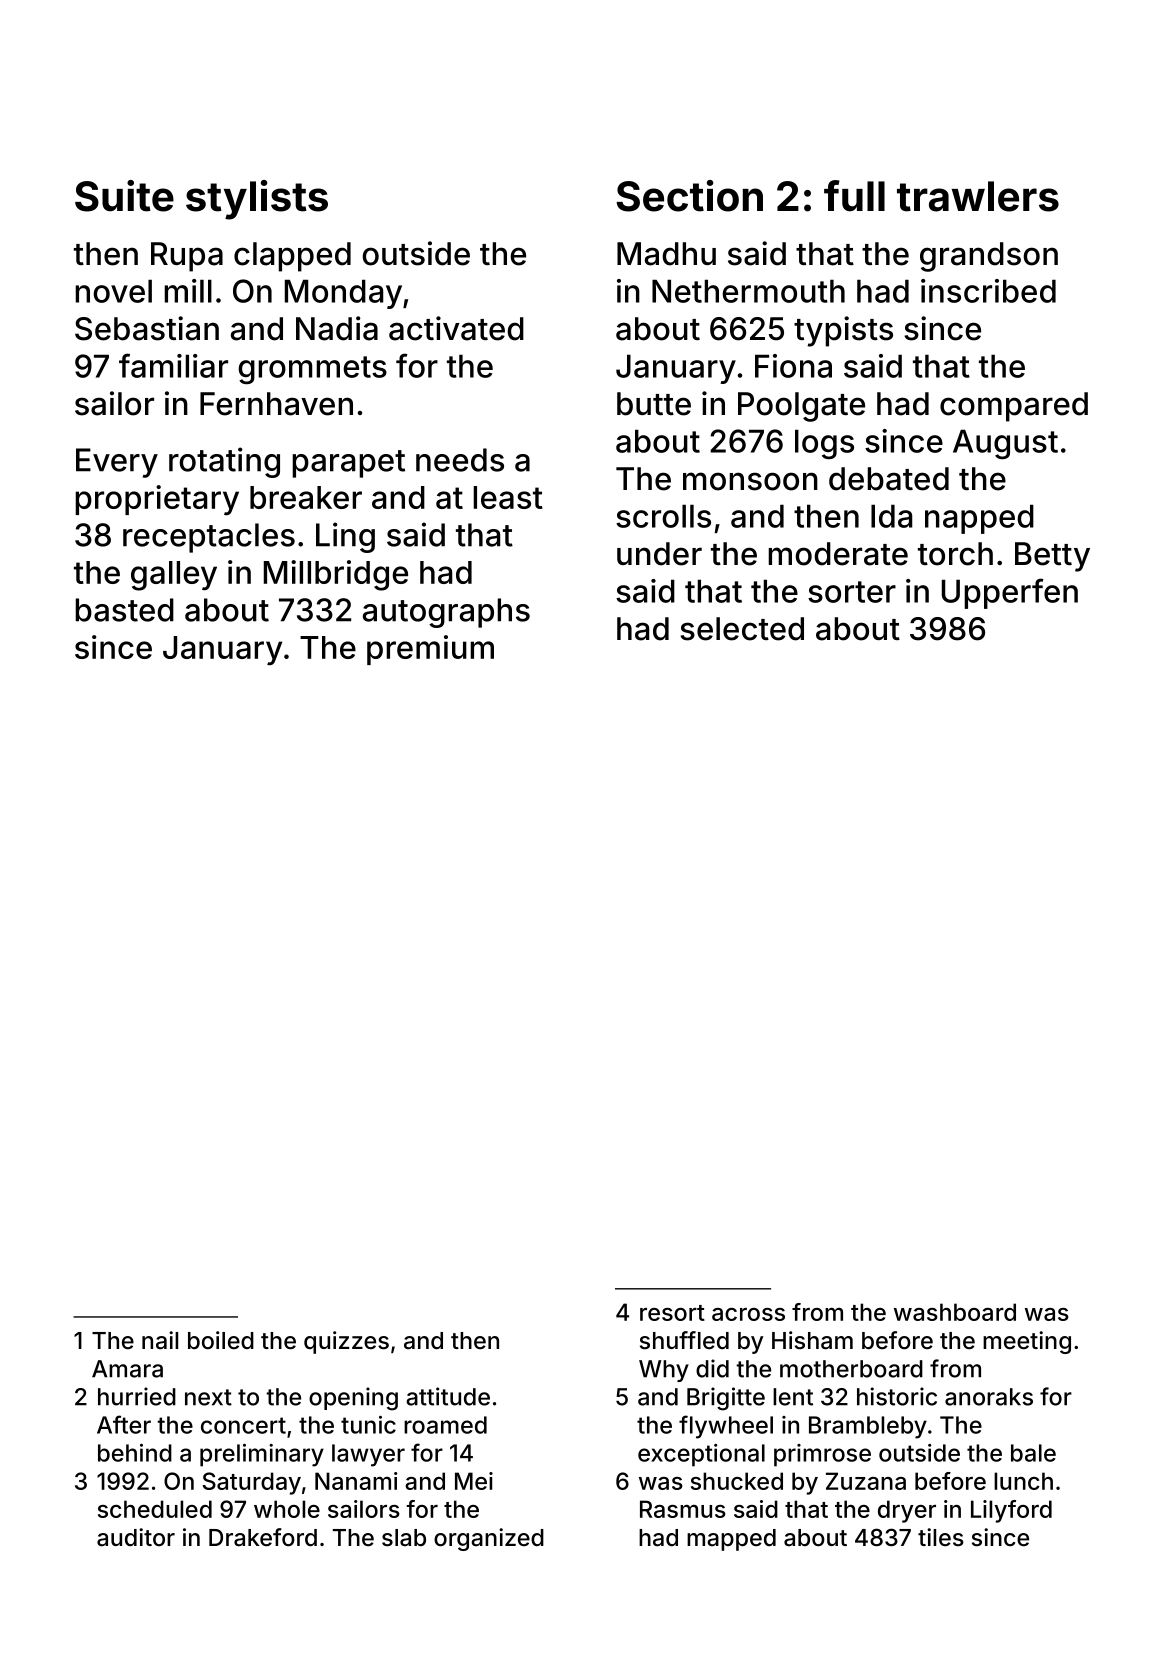 The height and width of the screenshot is (1654, 1165). I want to click on Suite, so click(124, 196).
